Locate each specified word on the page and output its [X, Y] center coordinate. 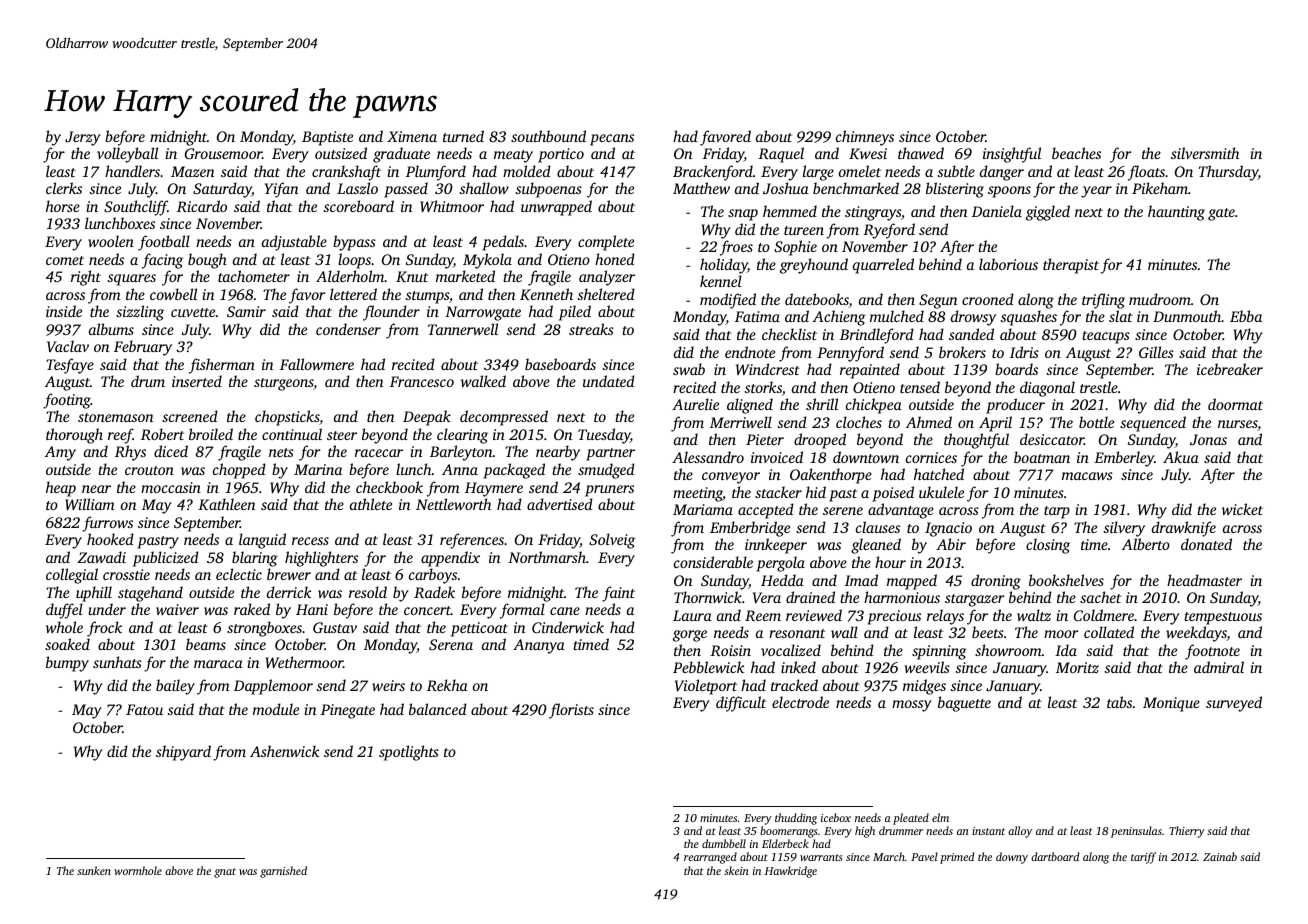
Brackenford [713, 173]
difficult [741, 704]
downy [1012, 858]
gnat [225, 873]
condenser [348, 329]
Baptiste [327, 138]
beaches [1076, 153]
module [276, 709]
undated [609, 381]
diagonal [1047, 389]
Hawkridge [791, 872]
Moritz [1077, 667]
